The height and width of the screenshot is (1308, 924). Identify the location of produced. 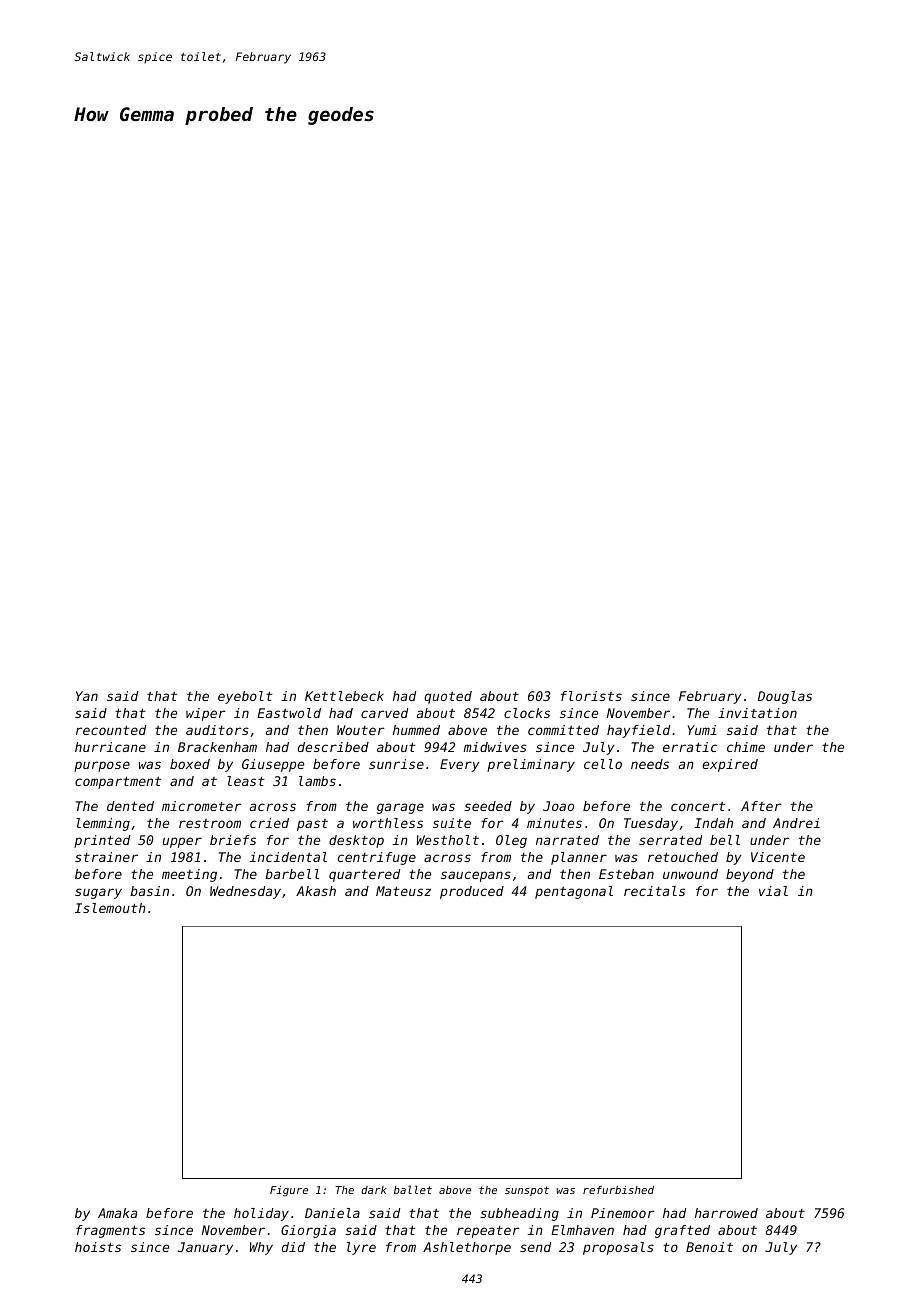
(472, 892).
